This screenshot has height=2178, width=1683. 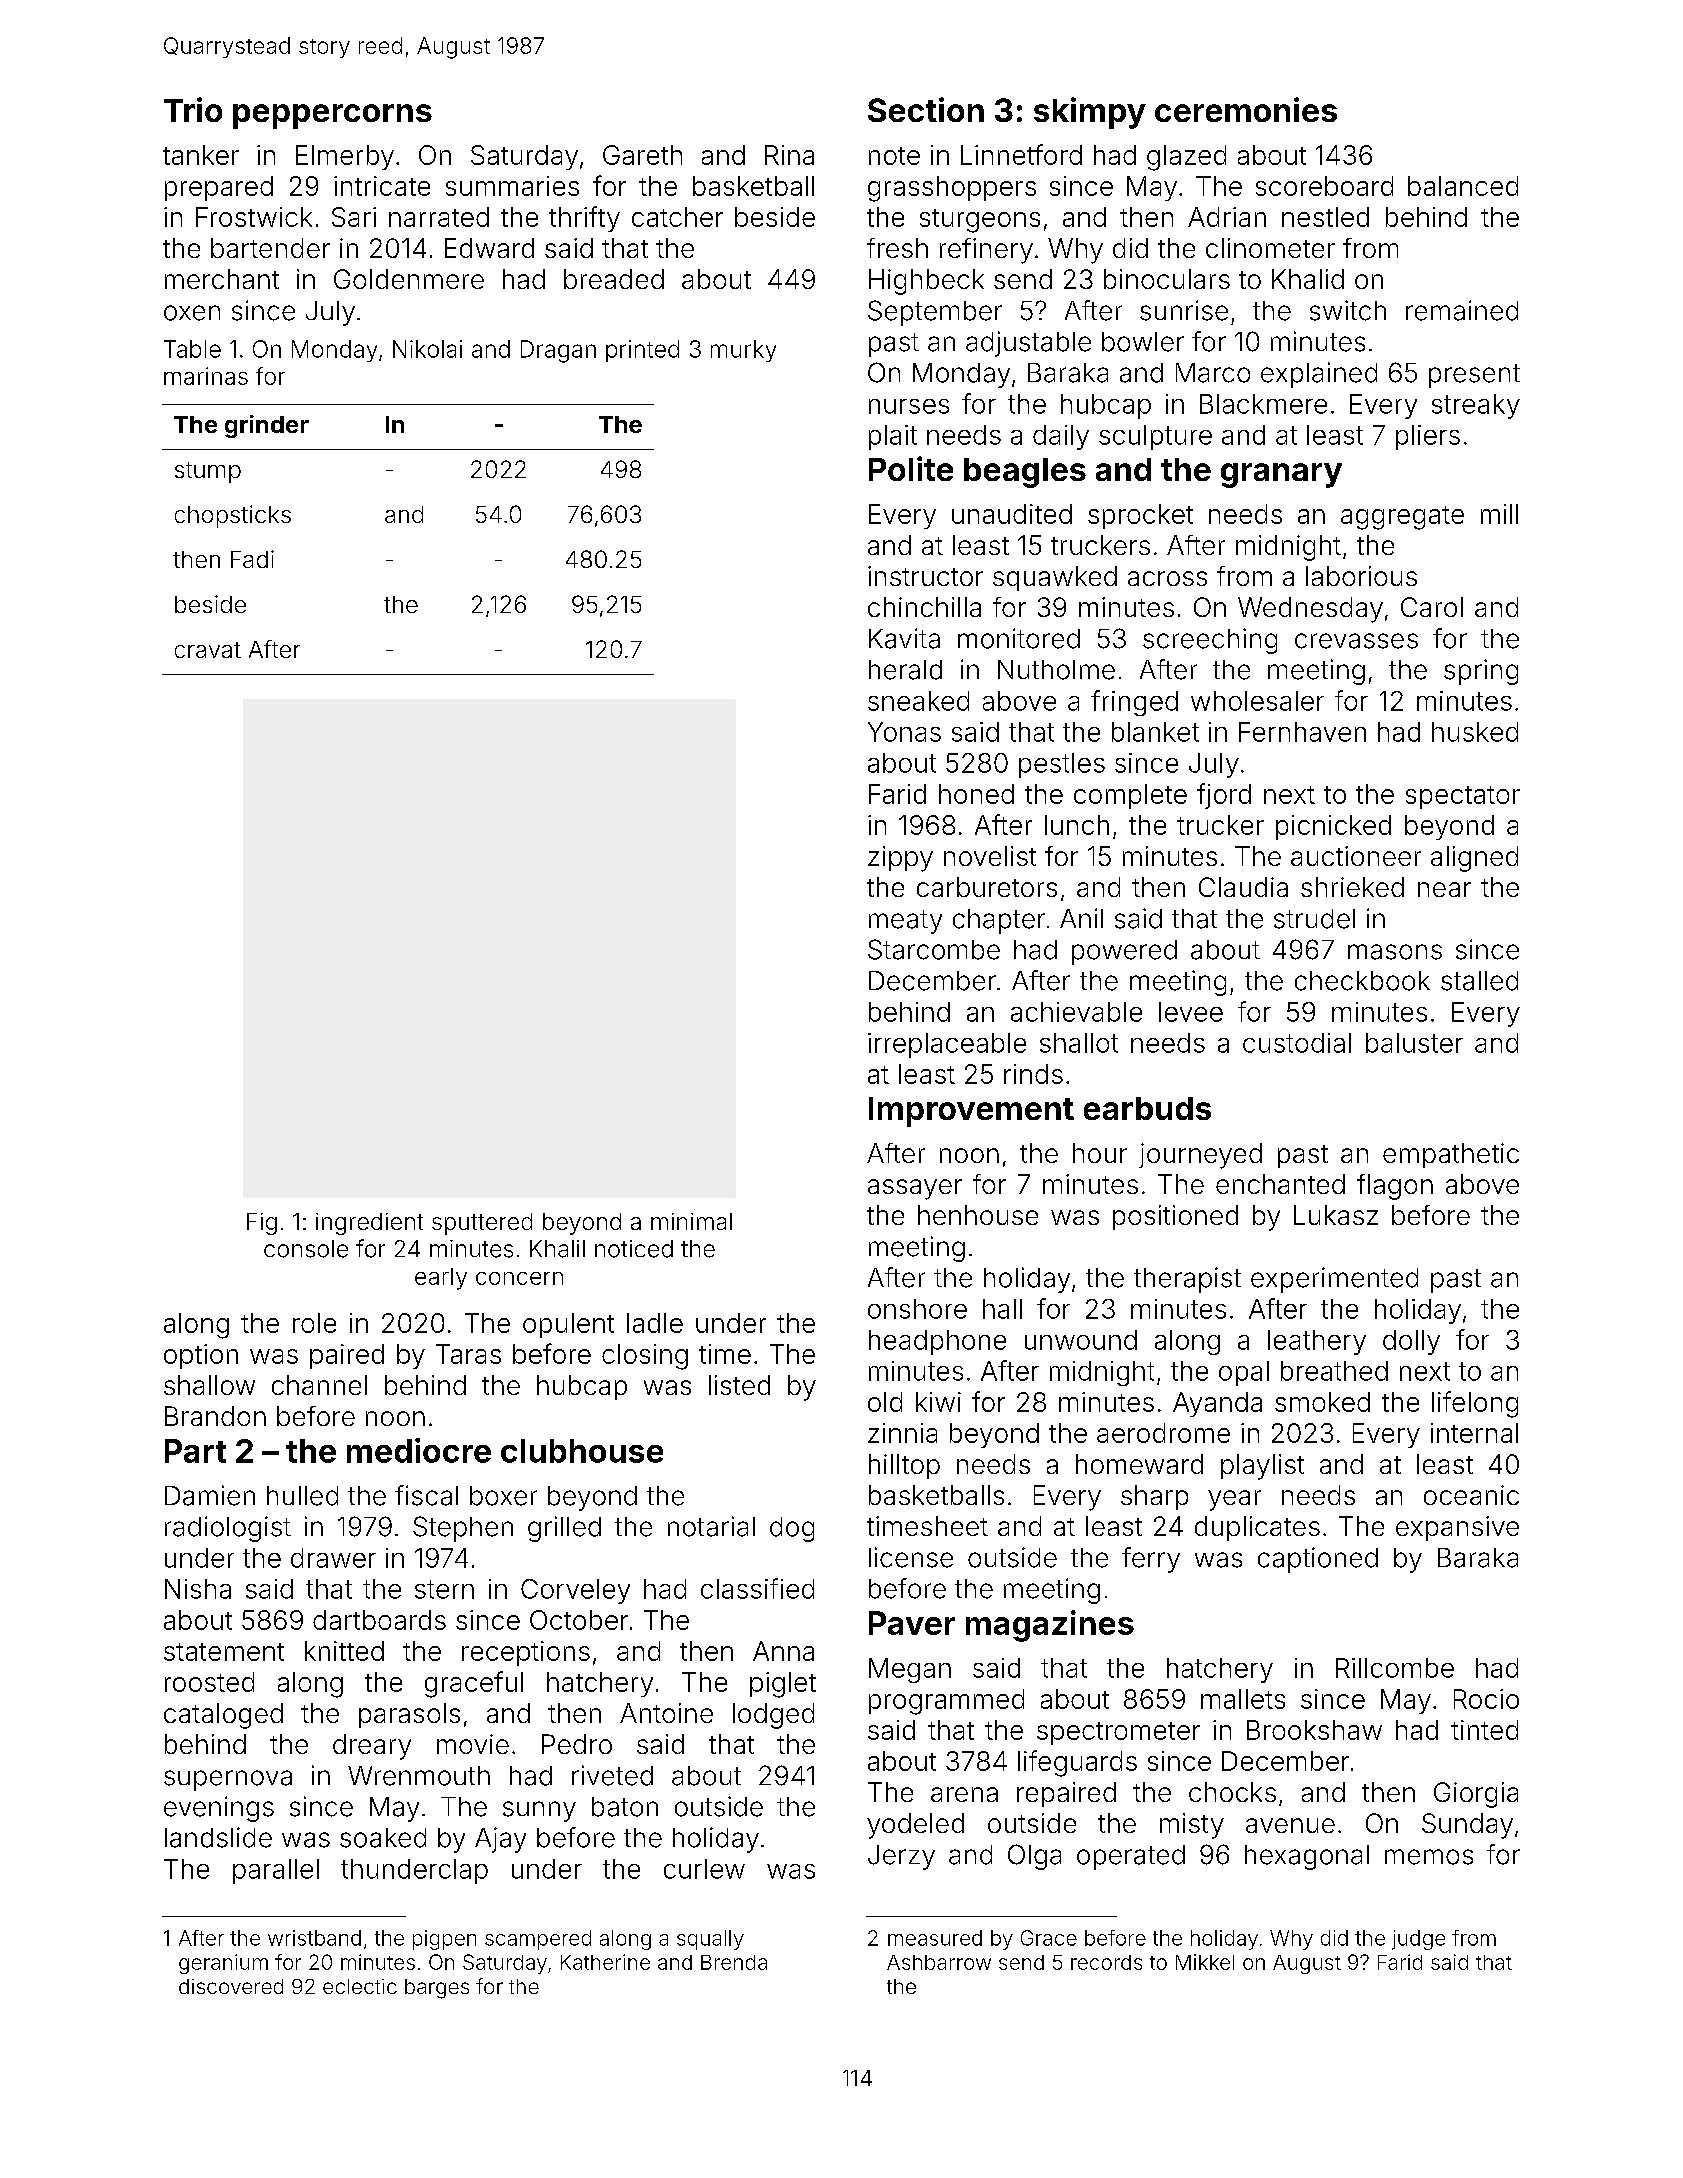 I want to click on Fig, so click(x=262, y=1224).
